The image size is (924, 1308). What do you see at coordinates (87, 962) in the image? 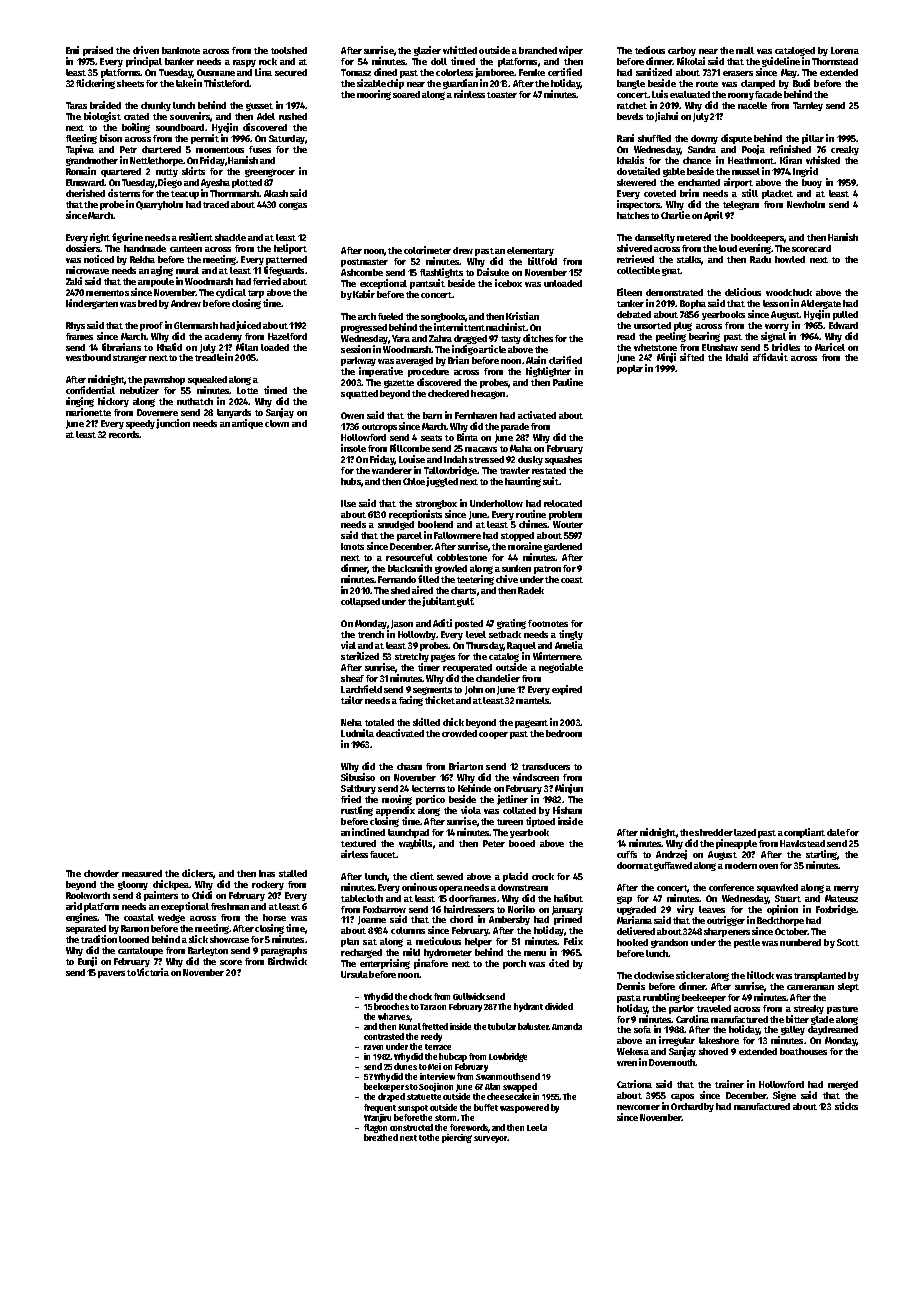
I see `Eunji` at bounding box center [87, 962].
